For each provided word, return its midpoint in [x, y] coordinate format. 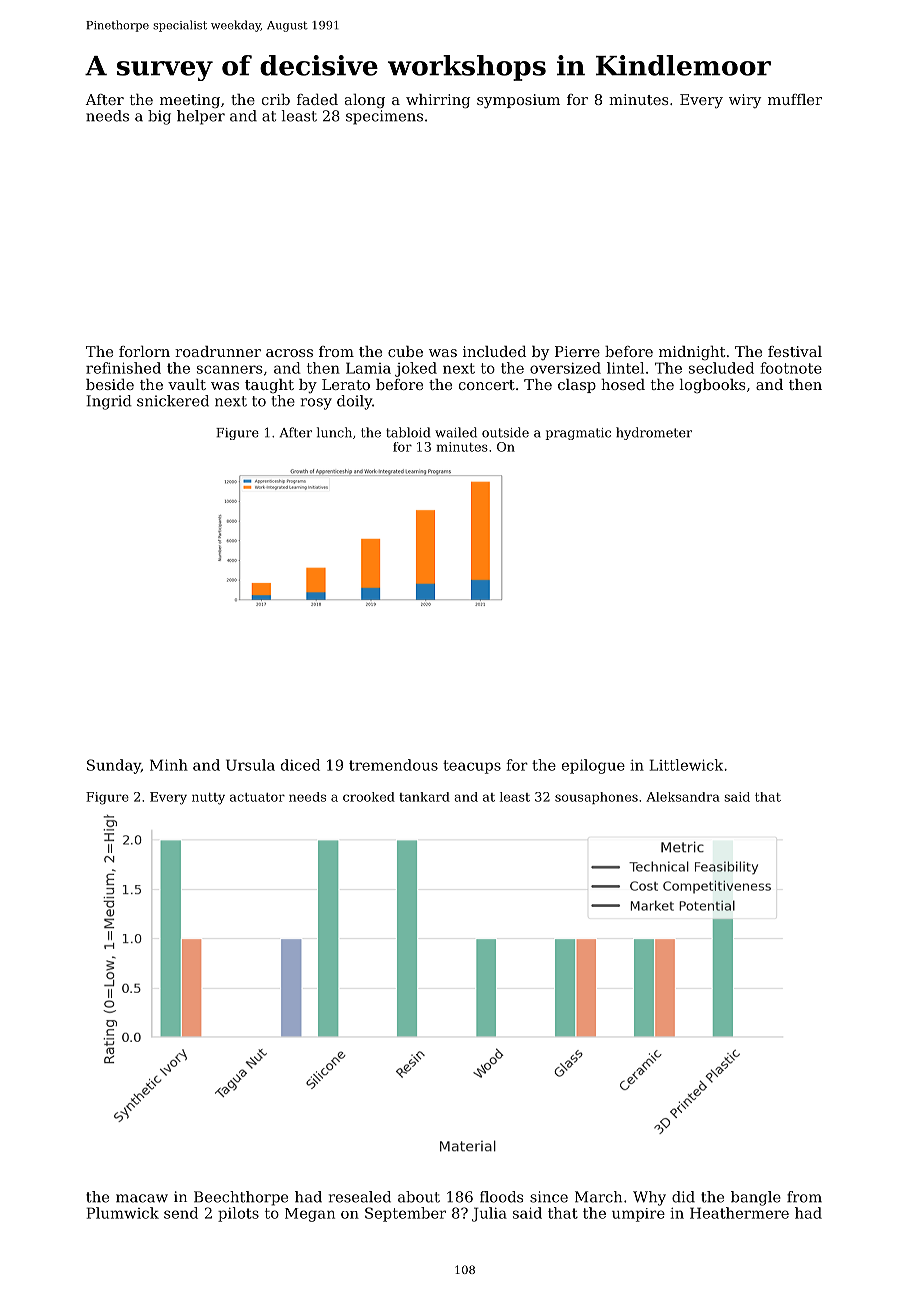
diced [300, 765]
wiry [745, 101]
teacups [472, 767]
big [159, 117]
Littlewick [686, 765]
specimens [384, 117]
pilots [238, 1214]
